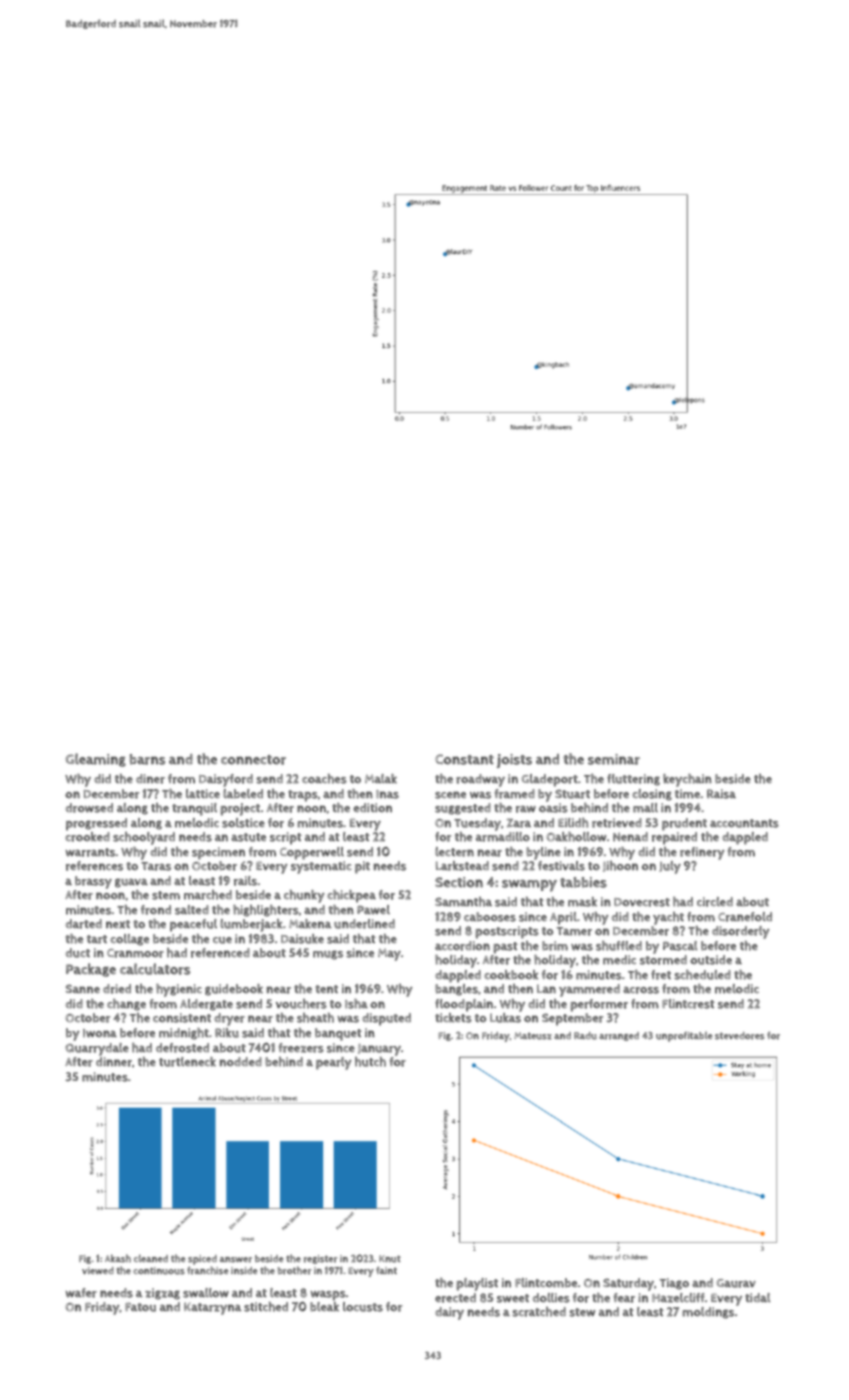  What do you see at coordinates (619, 1036) in the screenshot?
I see `arranged` at bounding box center [619, 1036].
